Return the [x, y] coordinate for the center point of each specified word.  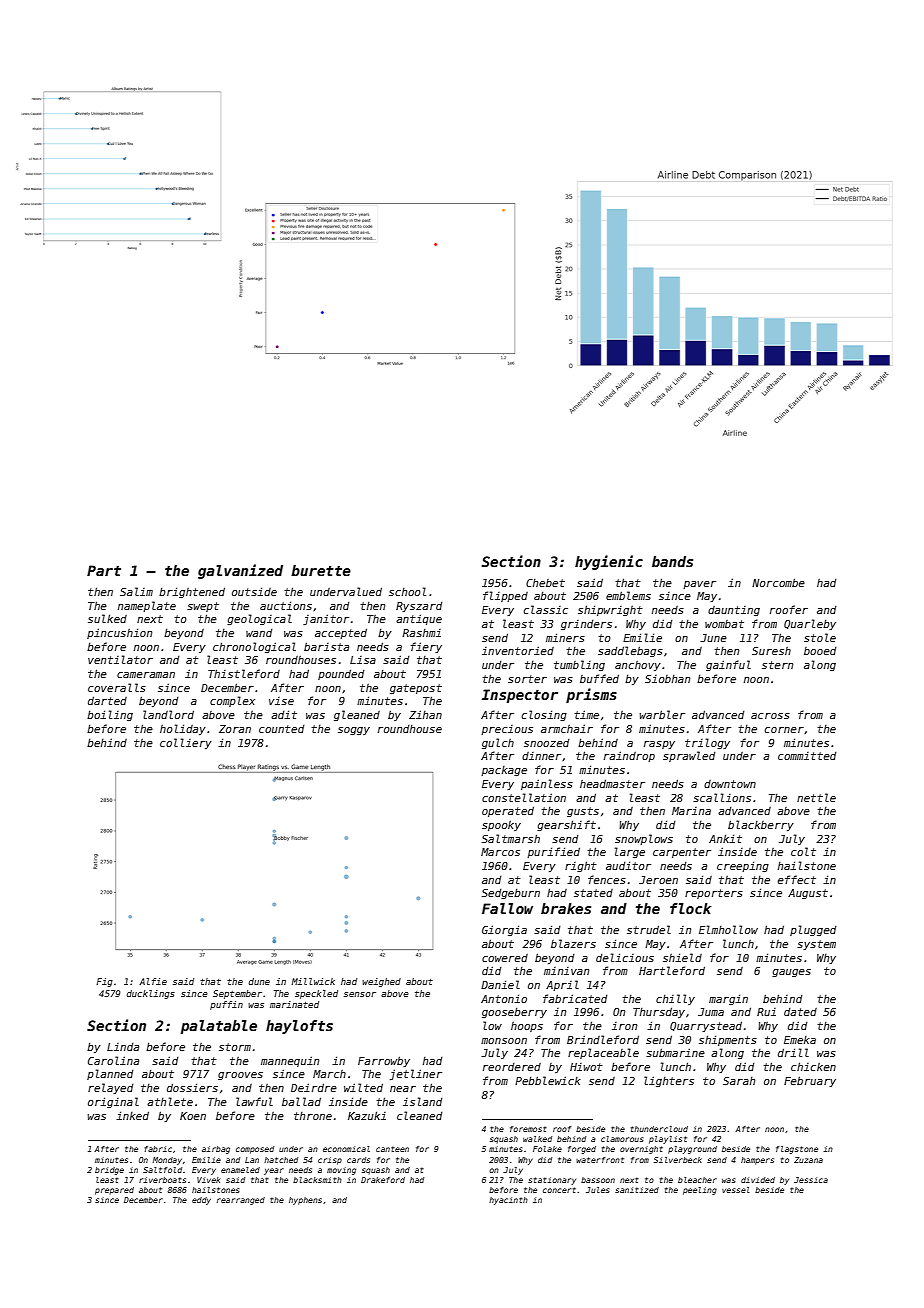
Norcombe [778, 582]
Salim [136, 591]
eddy [201, 1201]
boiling [110, 715]
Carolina [113, 1060]
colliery [186, 743]
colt [803, 851]
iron [624, 1026]
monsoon [504, 1041]
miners [565, 637]
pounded [341, 674]
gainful [728, 665]
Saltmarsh [511, 838]
